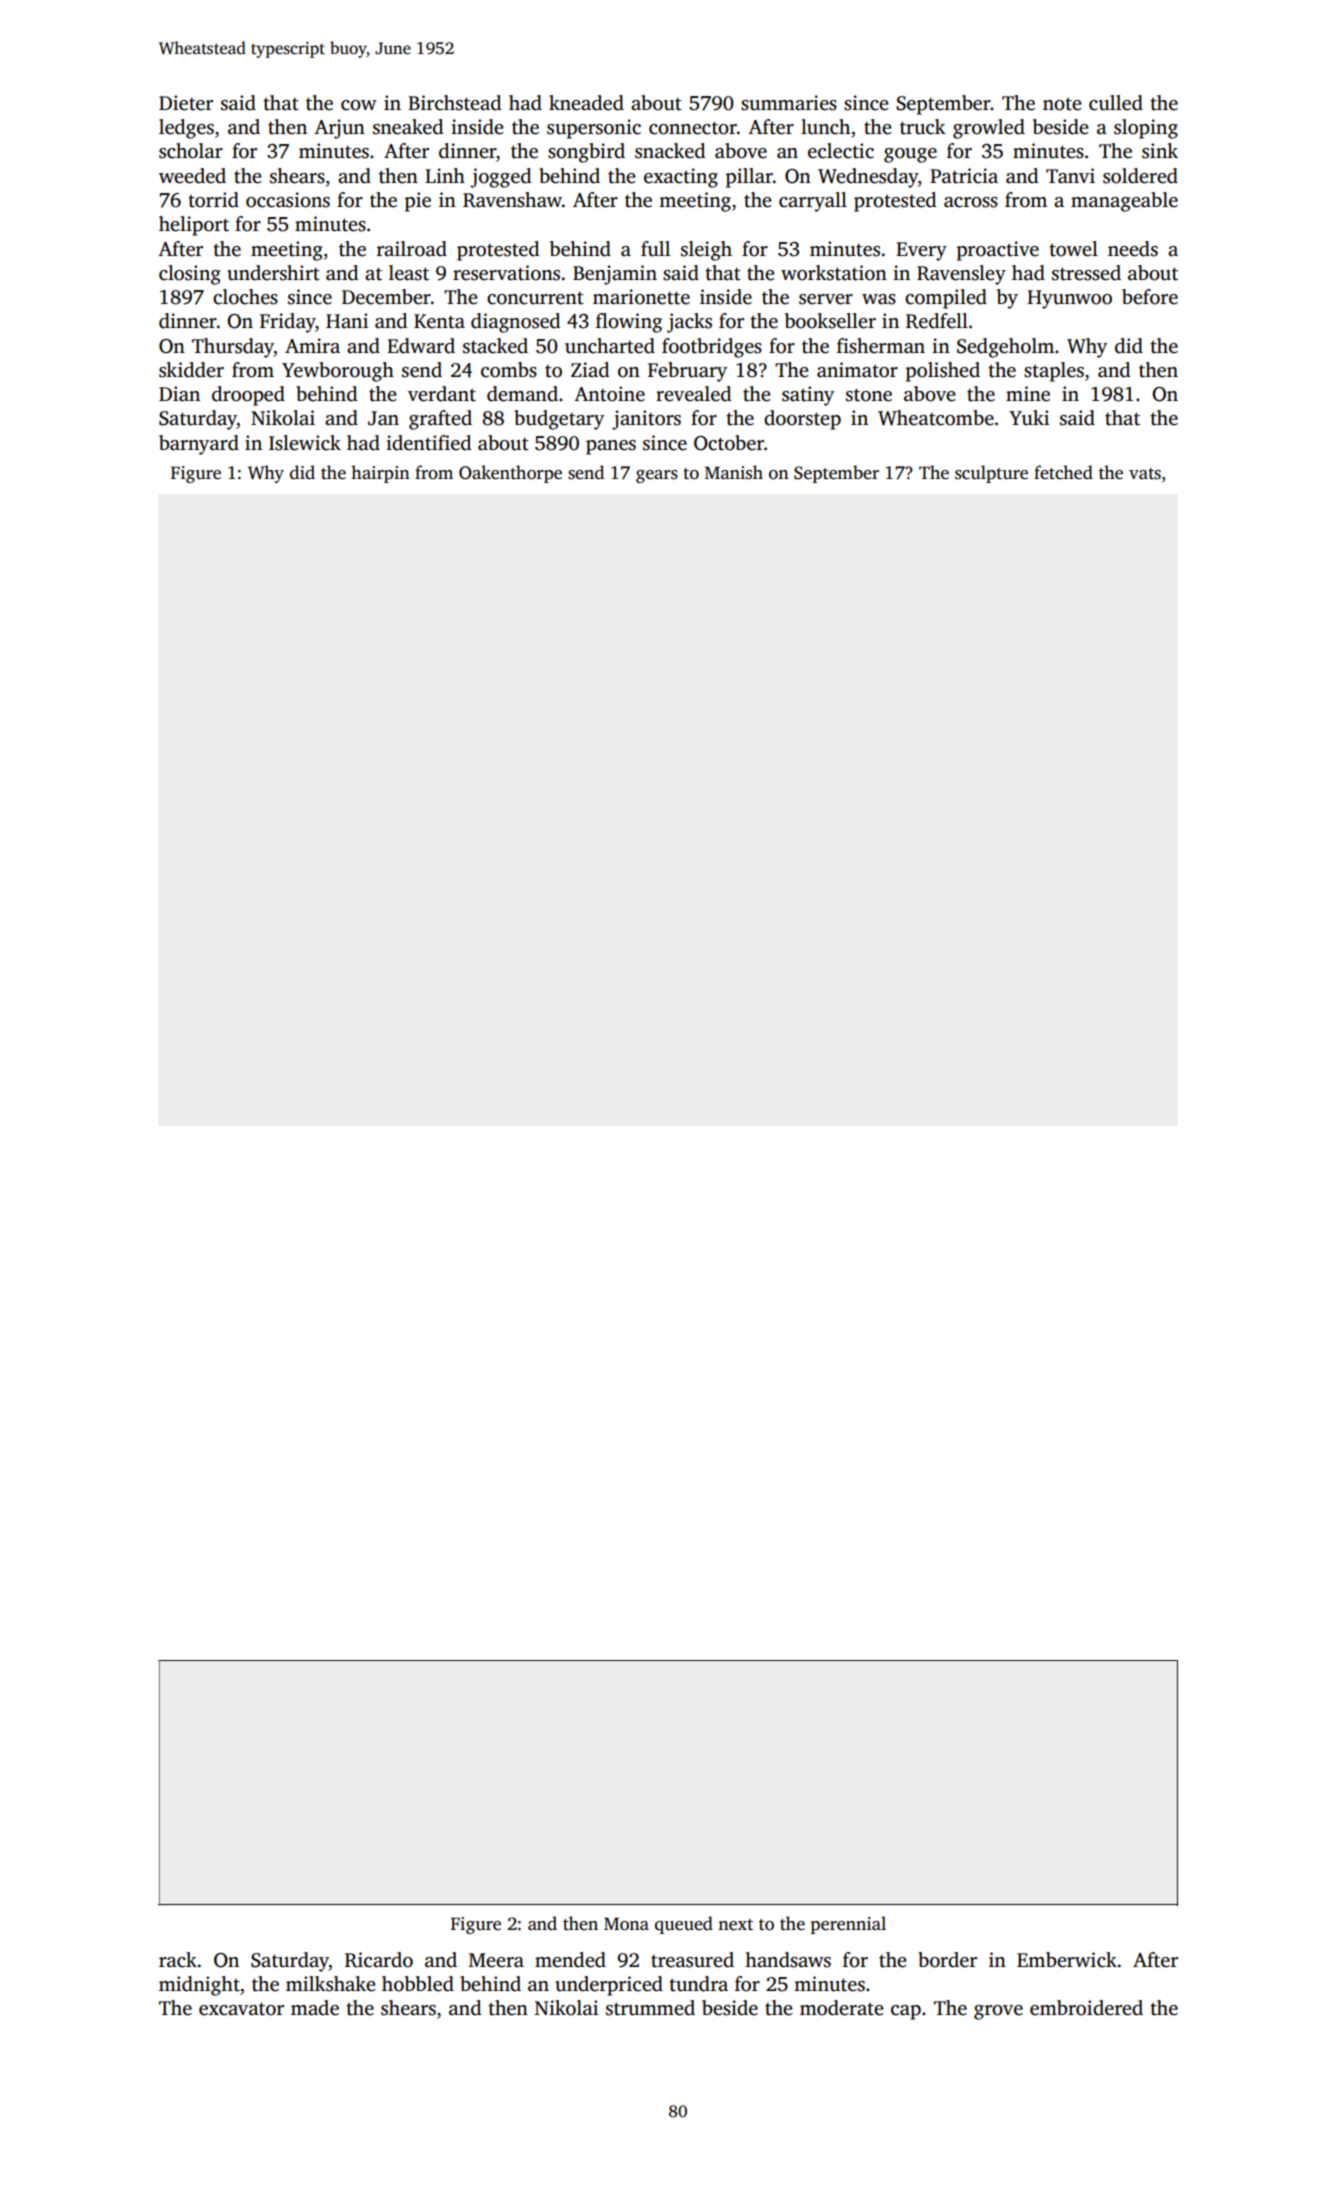 The height and width of the page is (2203, 1337). I want to click on Ricardo, so click(379, 1960).
